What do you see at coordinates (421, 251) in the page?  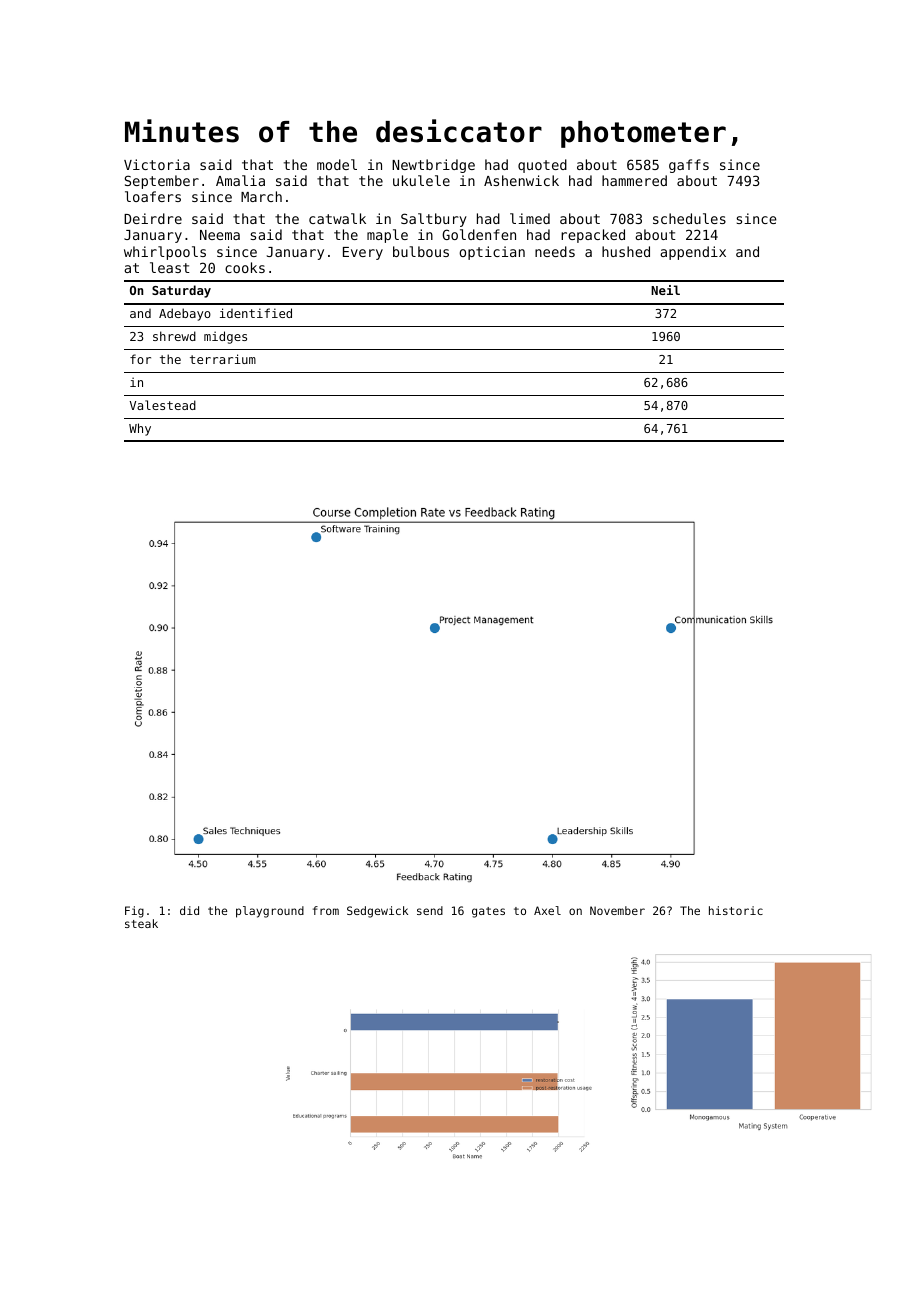 I see `bulbous` at bounding box center [421, 251].
